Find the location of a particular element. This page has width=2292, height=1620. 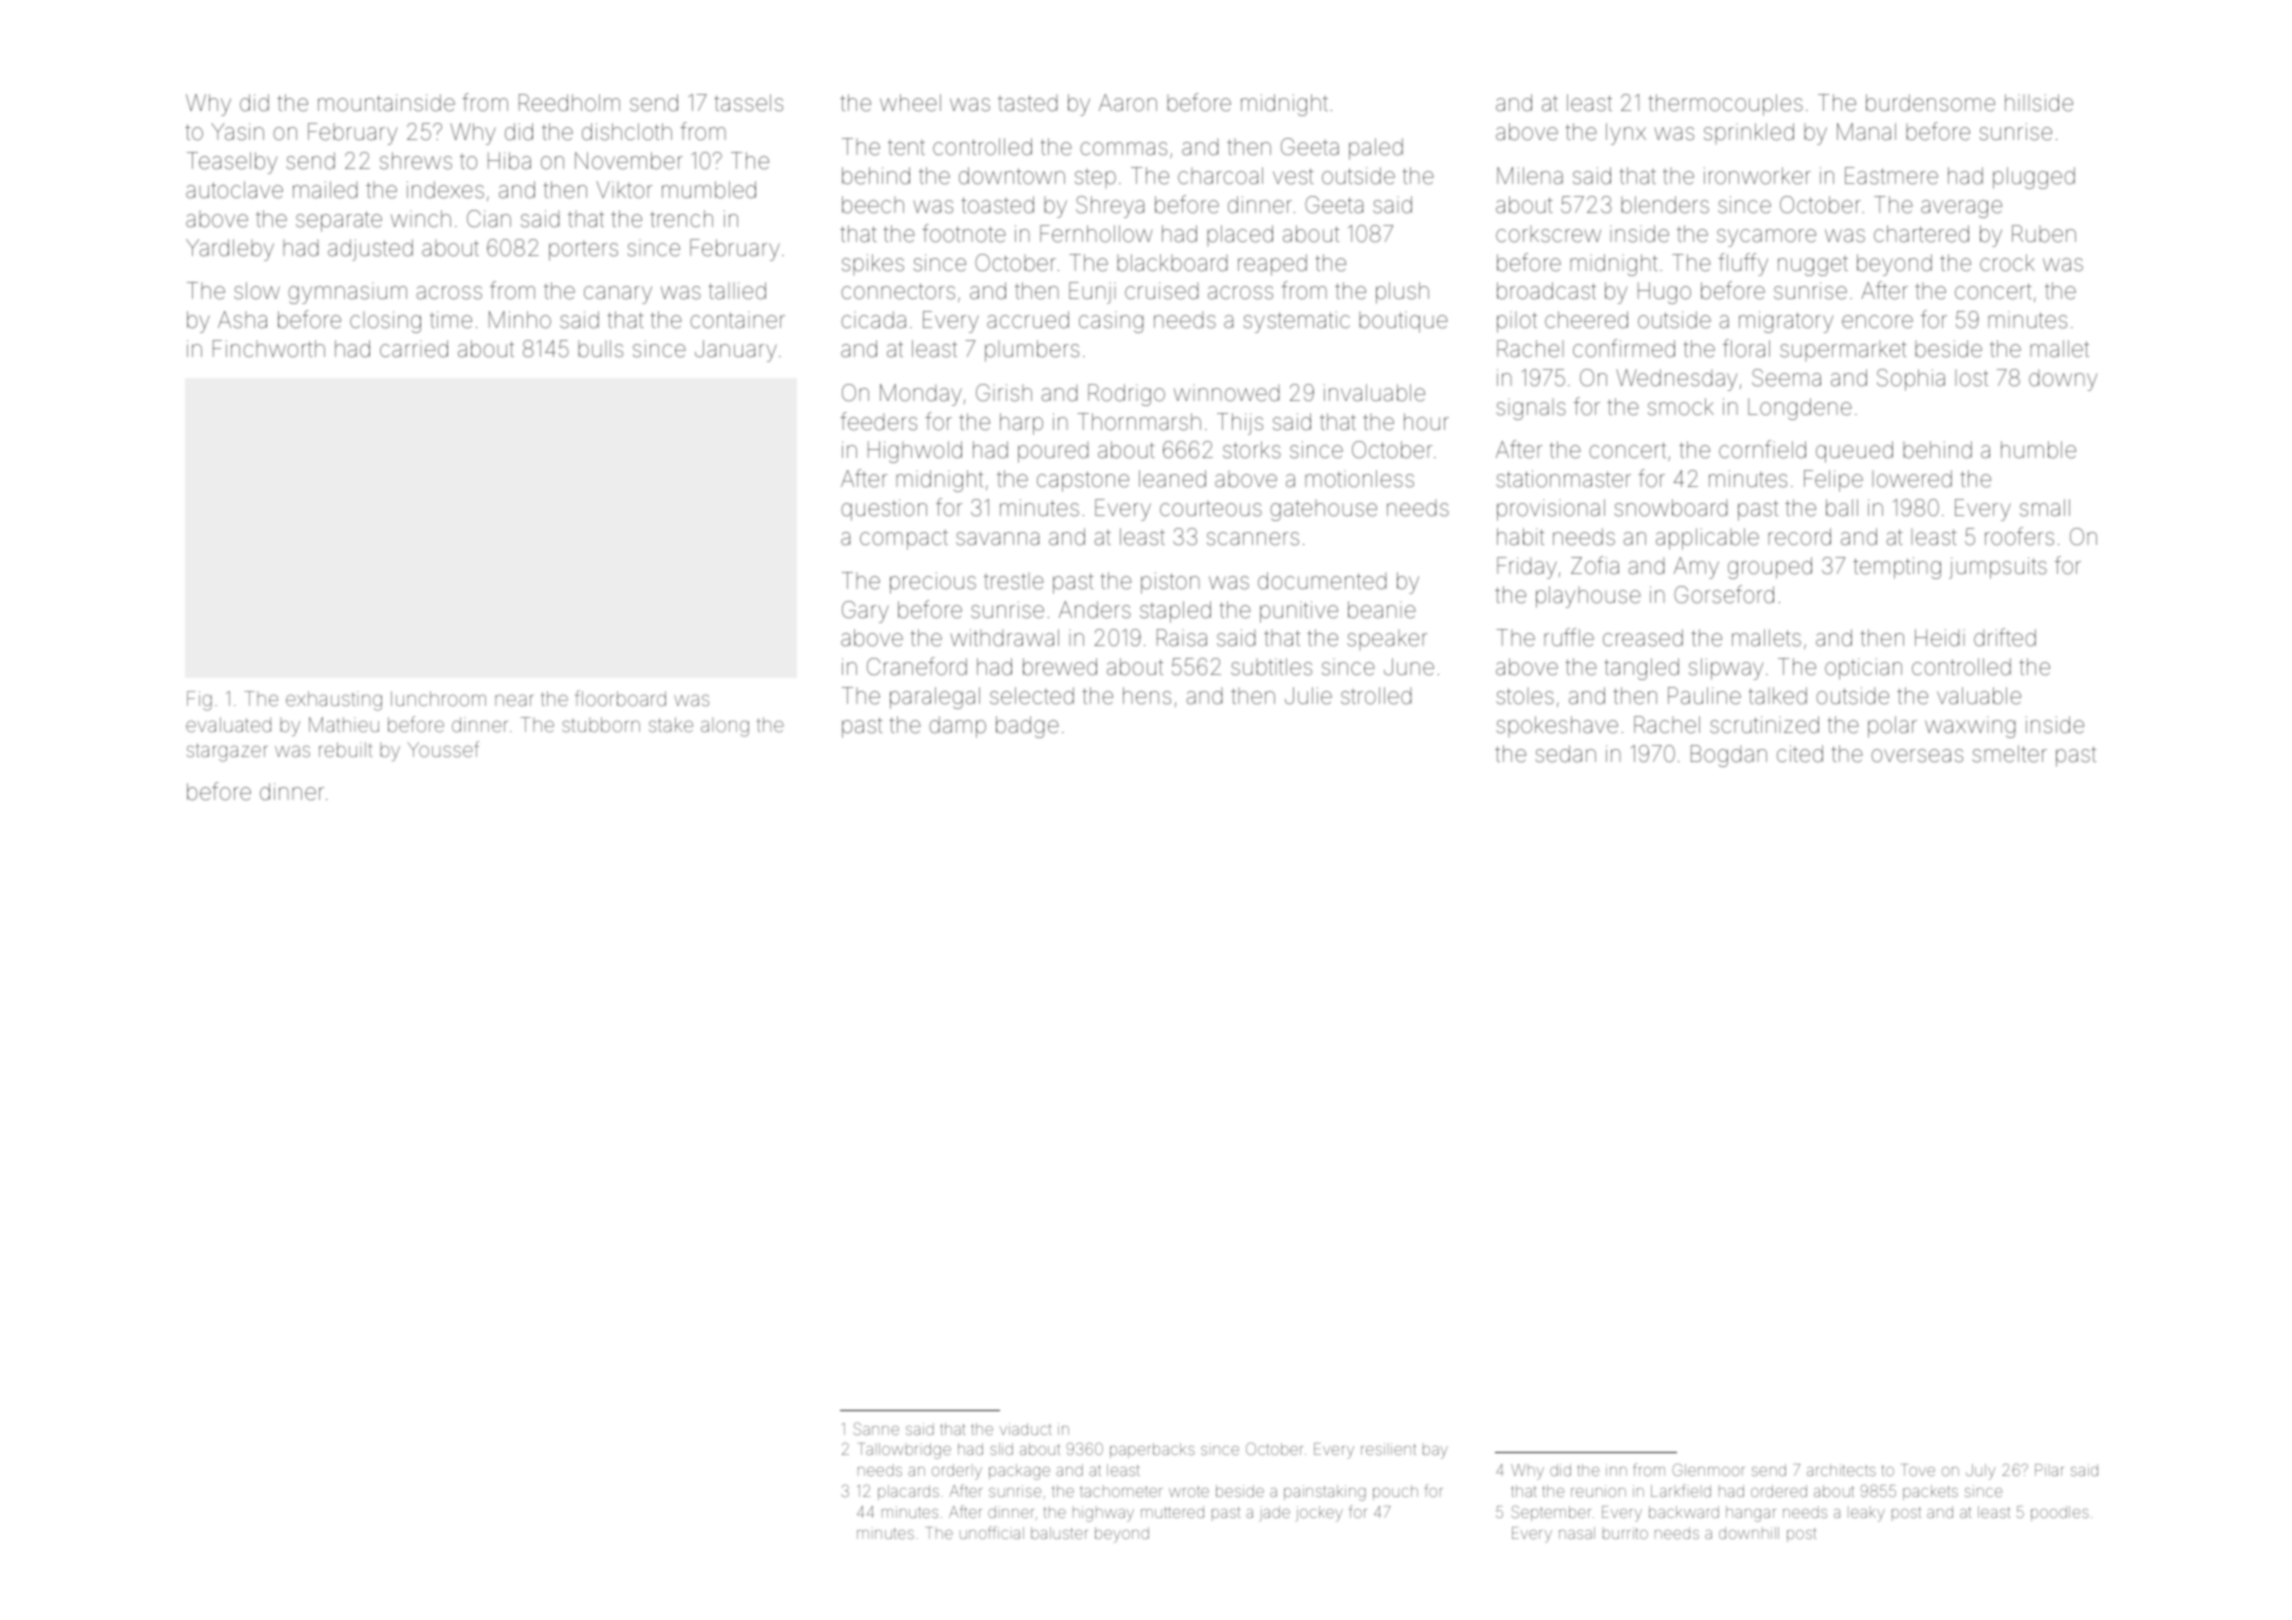

stargazer is located at coordinates (227, 752).
